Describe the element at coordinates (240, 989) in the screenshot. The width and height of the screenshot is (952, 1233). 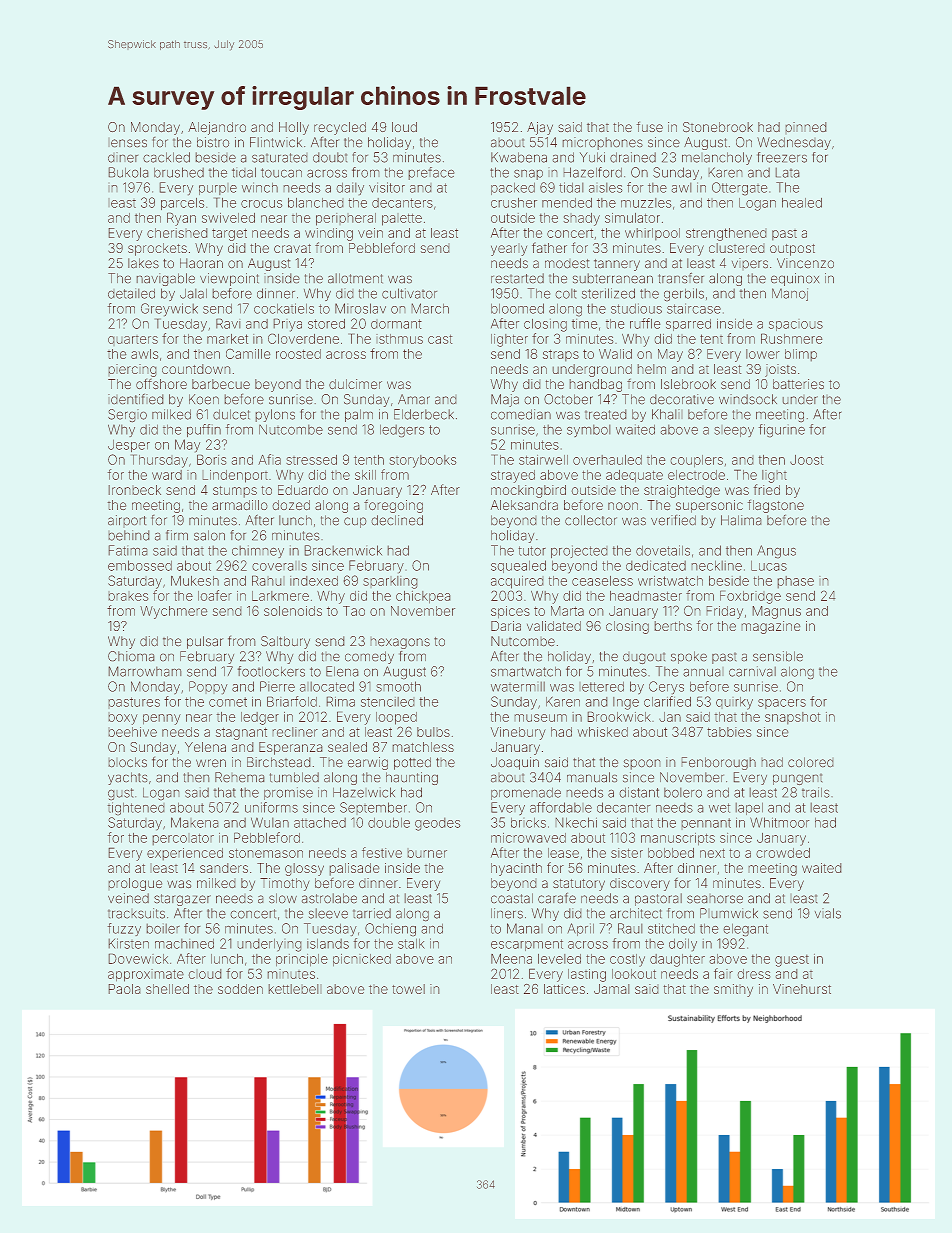
I see `sodden` at that location.
